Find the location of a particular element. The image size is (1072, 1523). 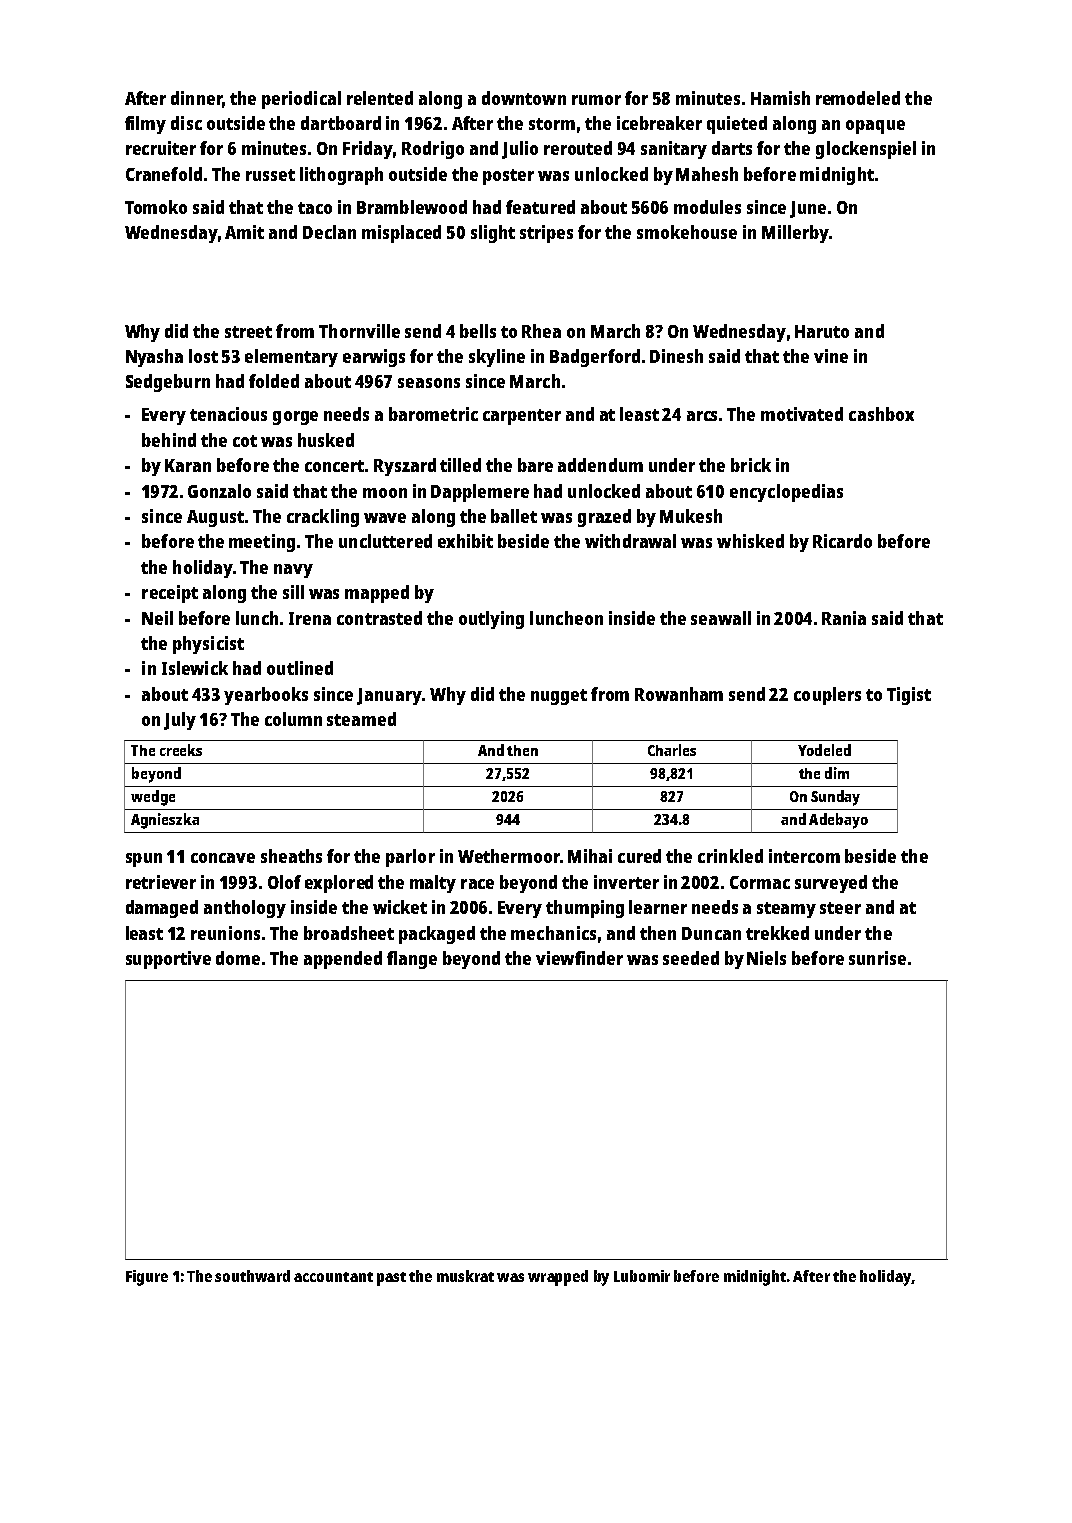

Dinesh is located at coordinates (676, 356).
